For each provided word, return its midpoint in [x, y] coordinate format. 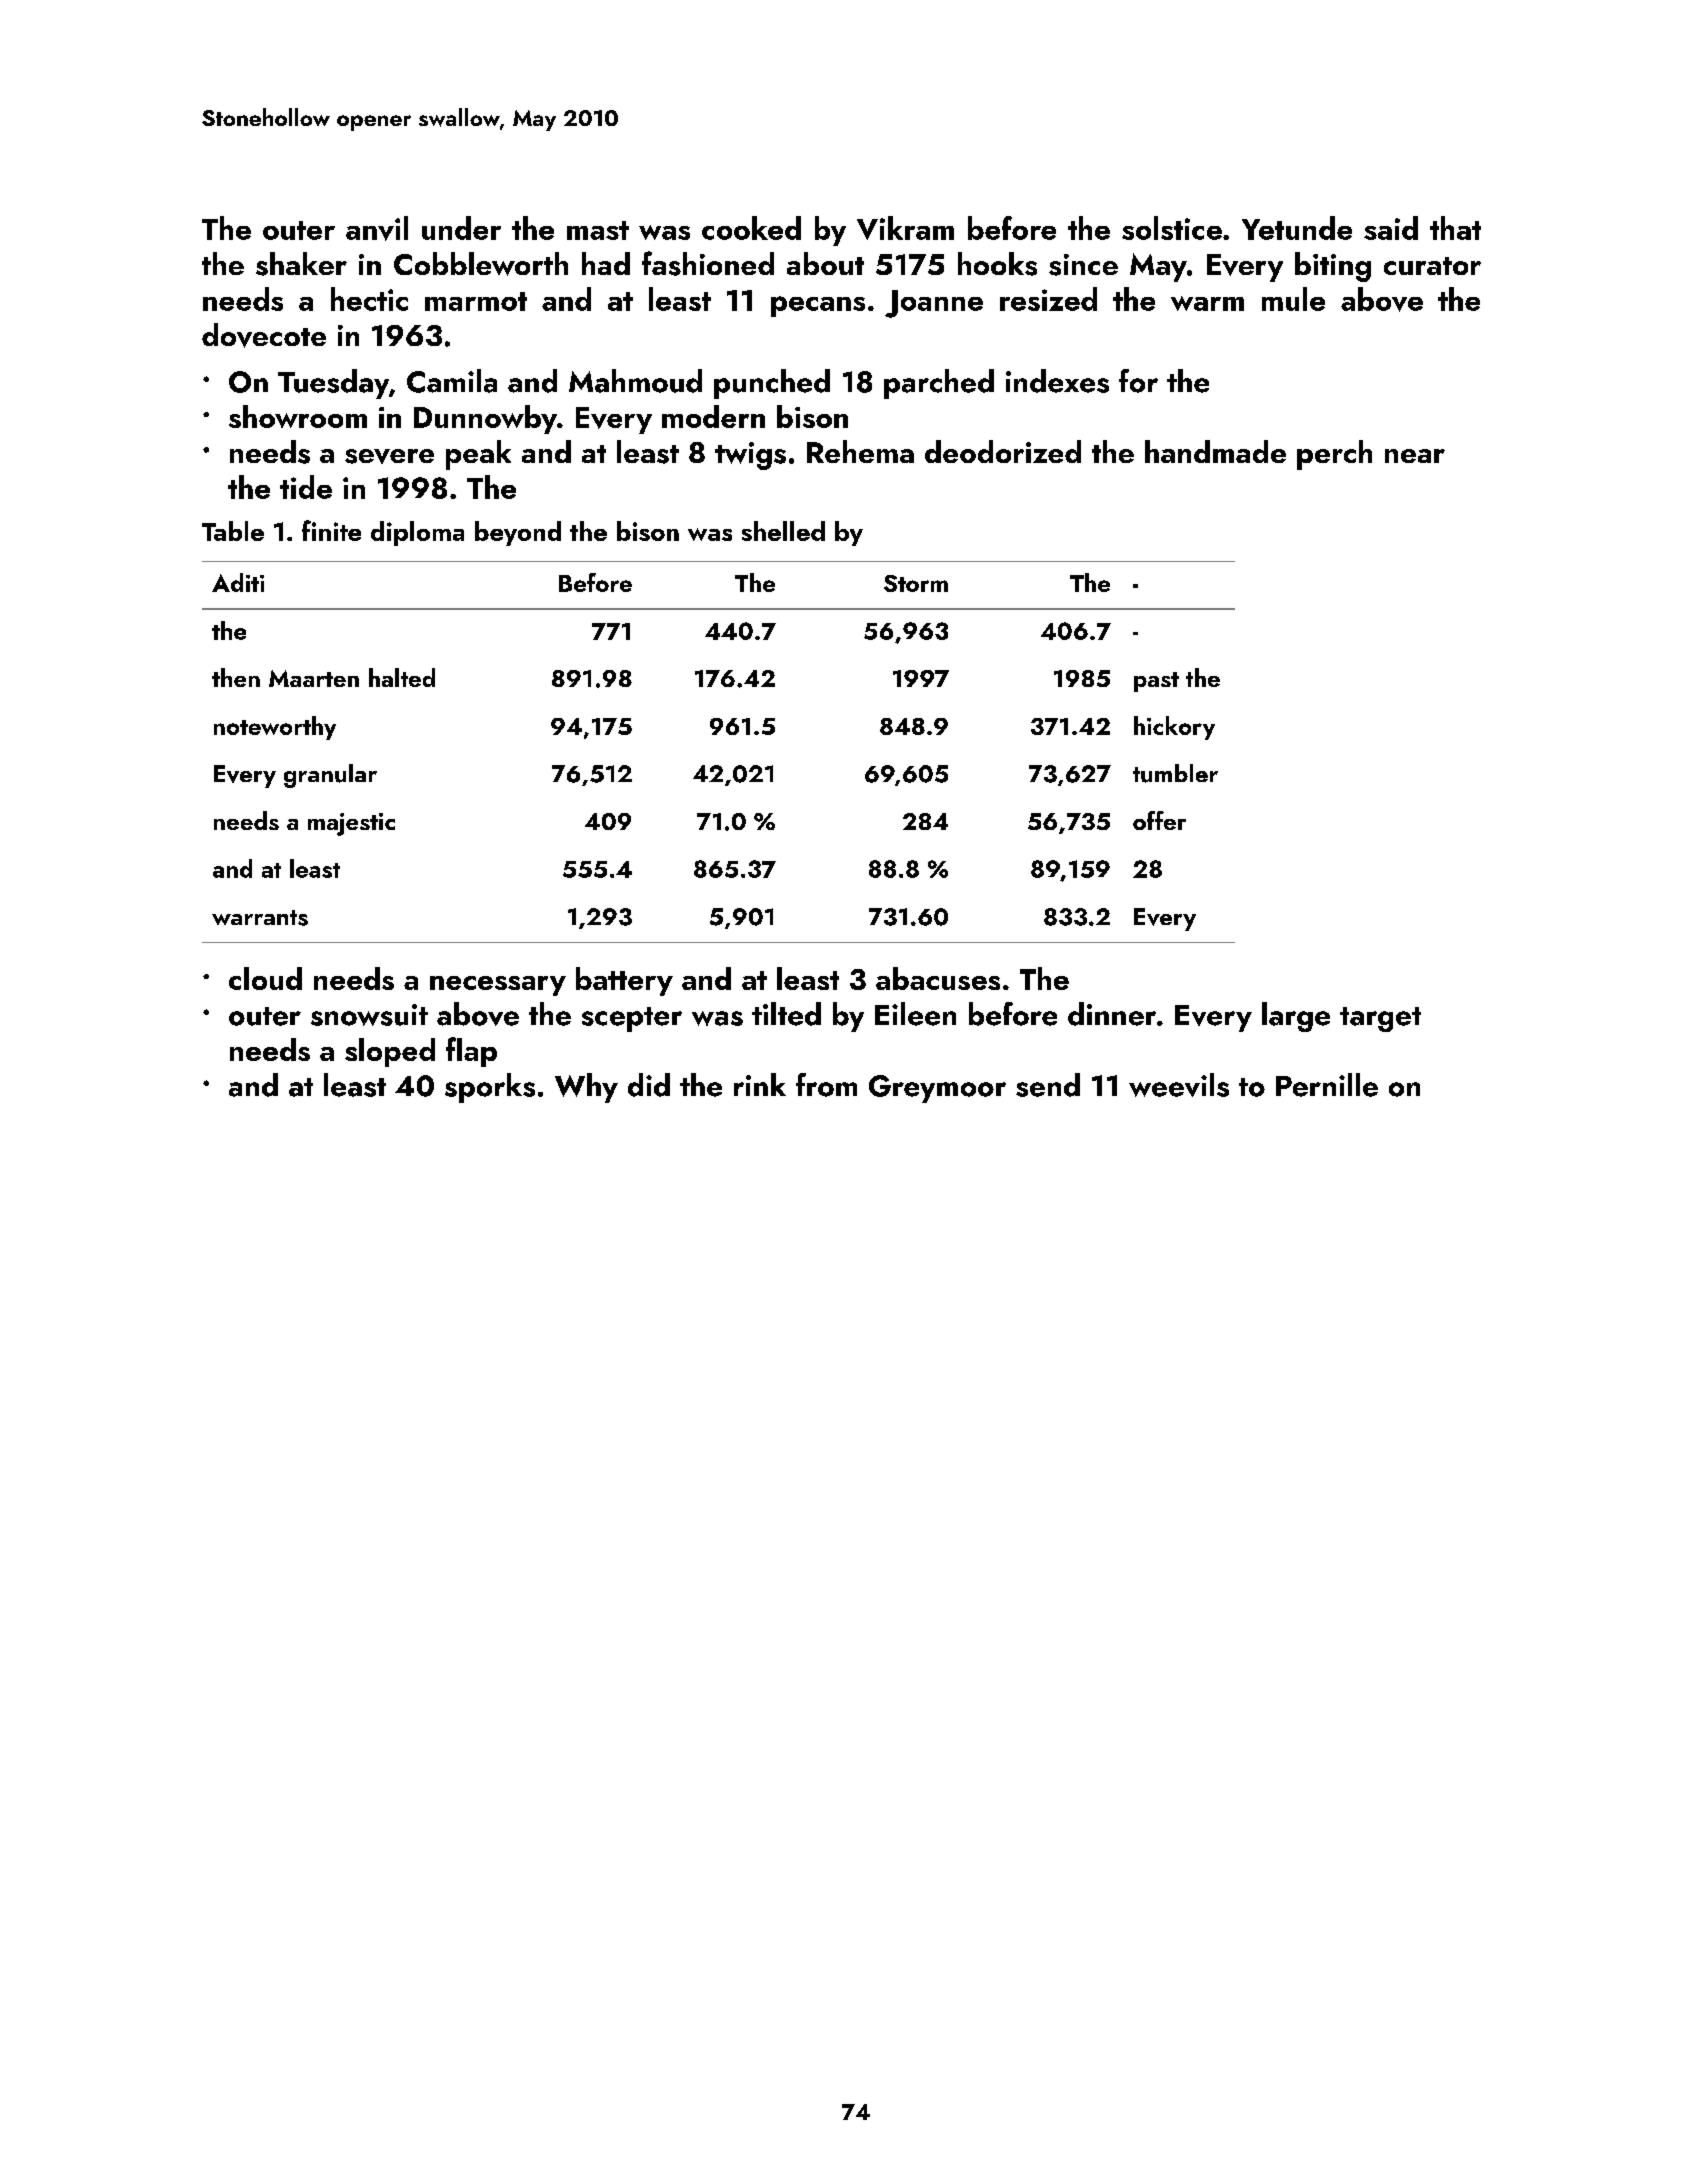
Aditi [238, 582]
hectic [369, 299]
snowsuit [369, 1015]
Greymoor [937, 1089]
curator [1432, 266]
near [1415, 456]
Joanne [934, 304]
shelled [783, 531]
